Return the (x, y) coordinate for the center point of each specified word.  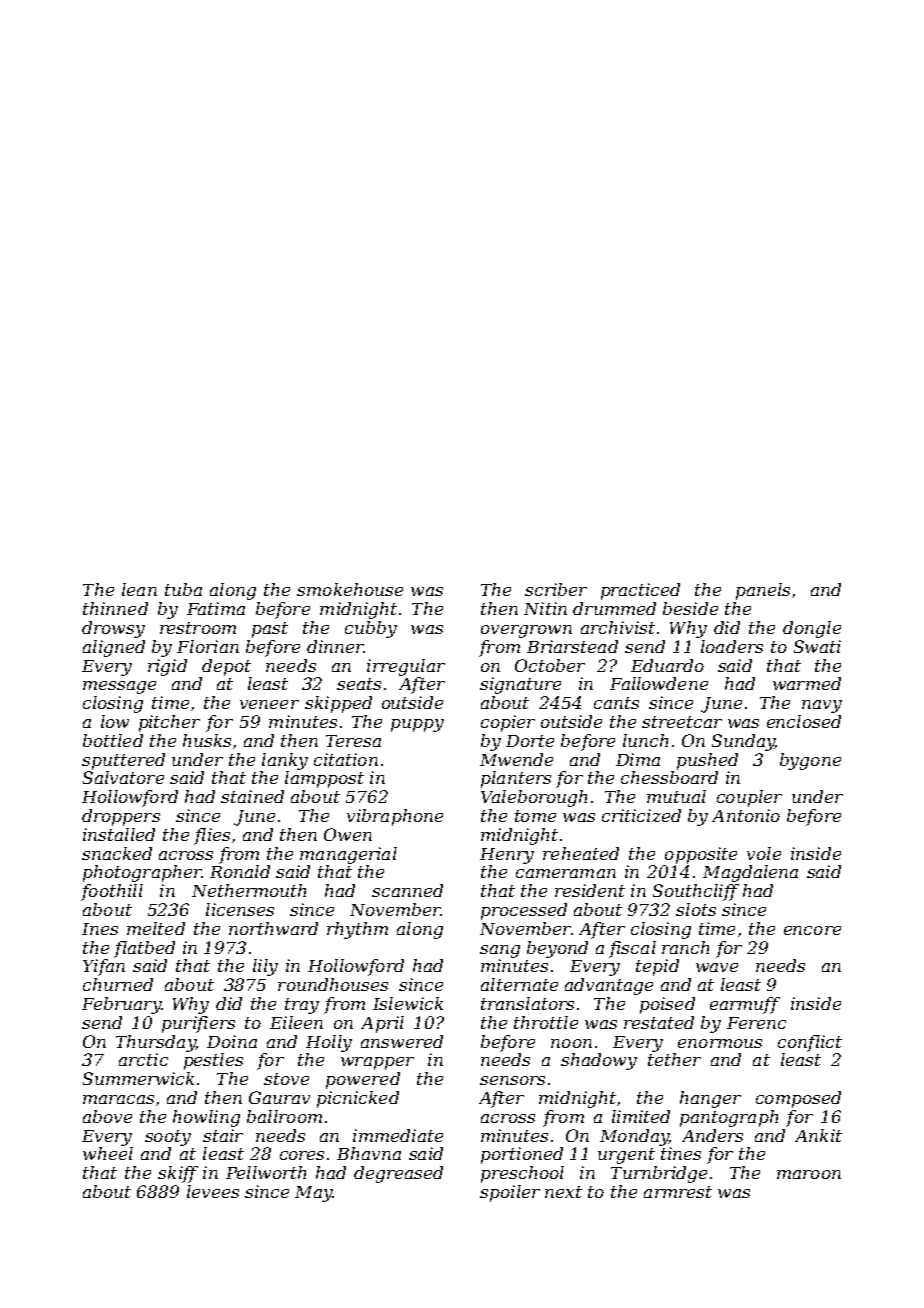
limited (641, 1116)
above (107, 1116)
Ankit (818, 1135)
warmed (807, 683)
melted (156, 928)
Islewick (408, 1003)
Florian (208, 646)
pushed (707, 761)
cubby (371, 629)
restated (659, 1022)
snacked (117, 853)
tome (535, 816)
